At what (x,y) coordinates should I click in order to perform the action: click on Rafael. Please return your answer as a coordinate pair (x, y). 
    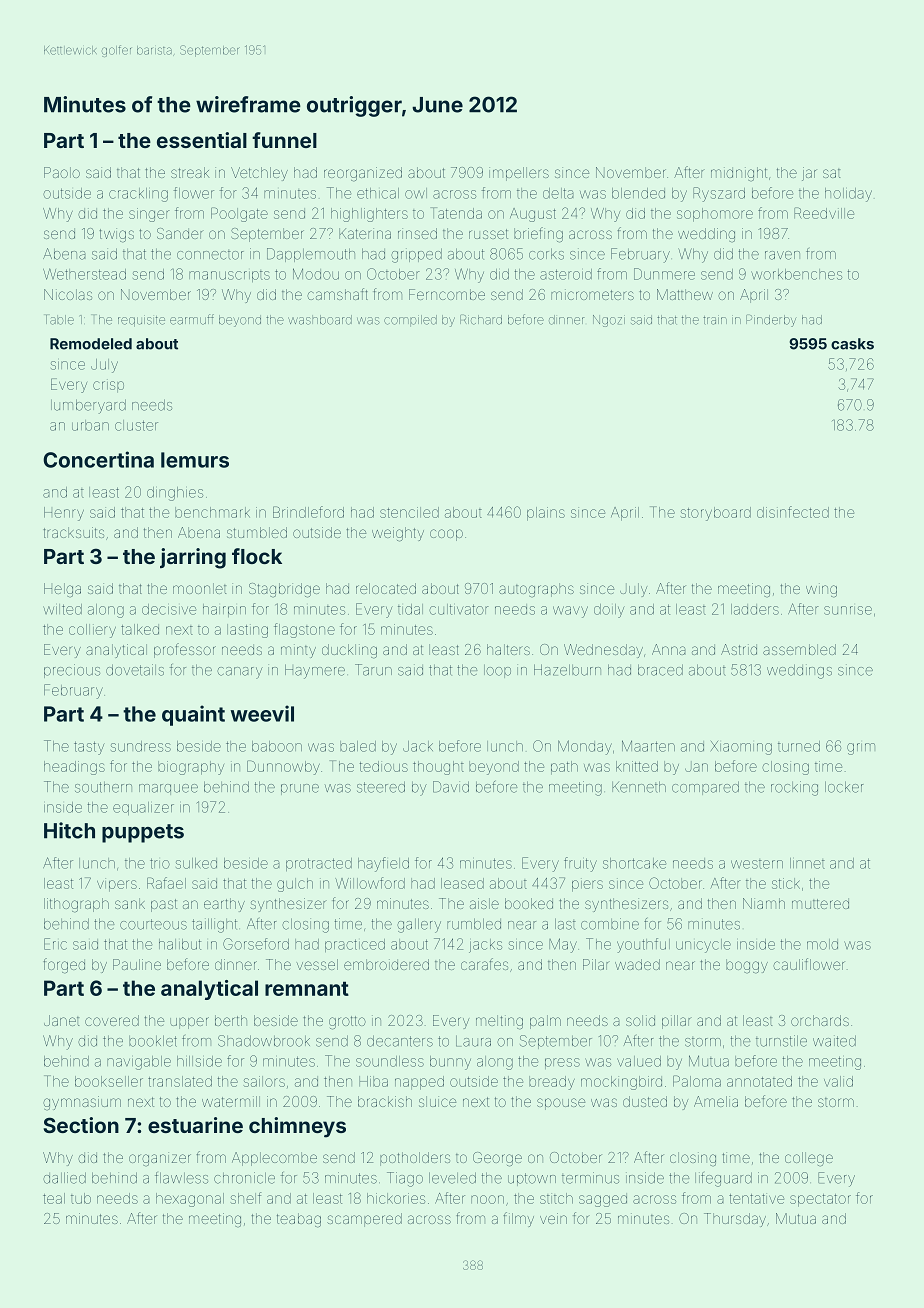
    Looking at the image, I should click on (166, 883).
